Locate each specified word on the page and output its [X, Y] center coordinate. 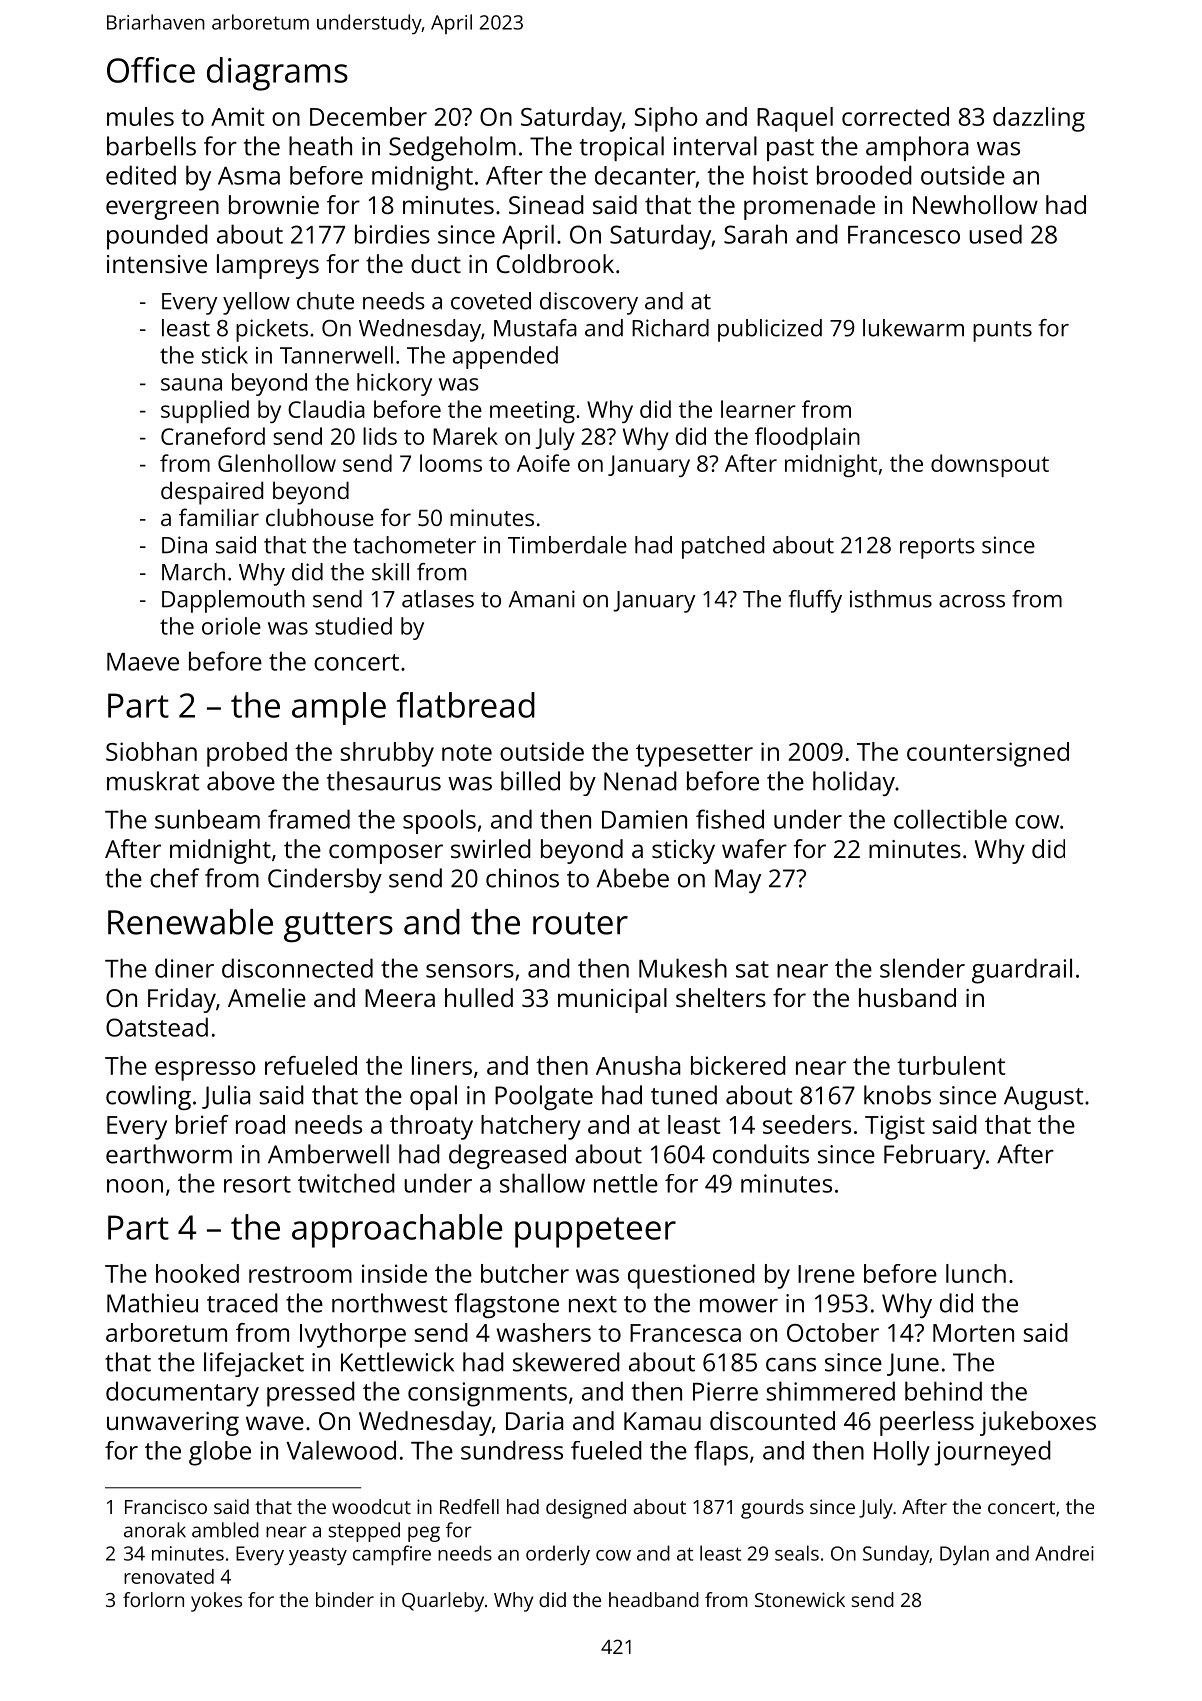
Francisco [166, 1506]
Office [151, 70]
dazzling [1039, 119]
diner [184, 968]
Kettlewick [397, 1362]
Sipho [666, 119]
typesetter [694, 755]
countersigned [988, 754]
